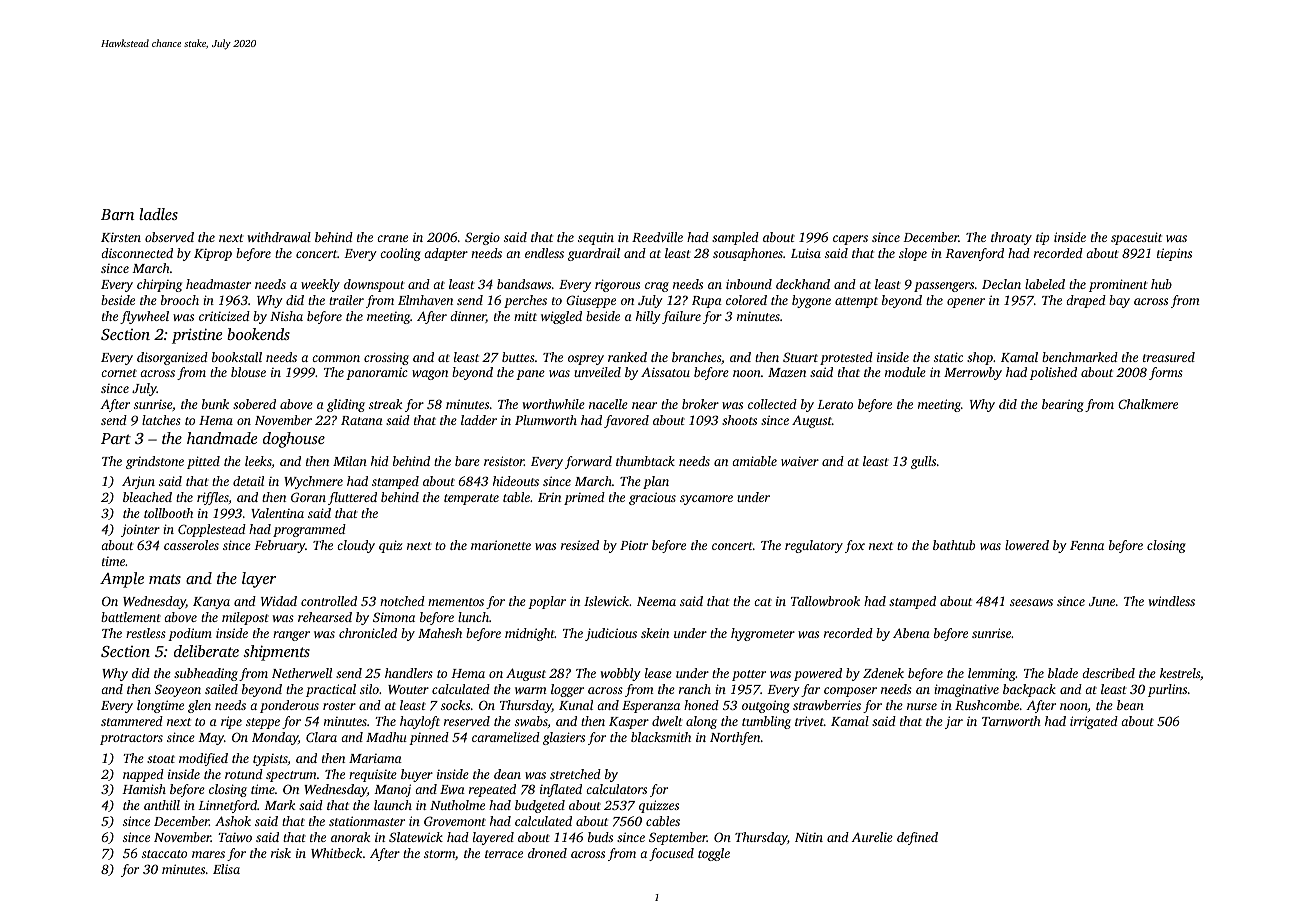  Describe the element at coordinates (763, 634) in the screenshot. I see `hygrometer` at that location.
